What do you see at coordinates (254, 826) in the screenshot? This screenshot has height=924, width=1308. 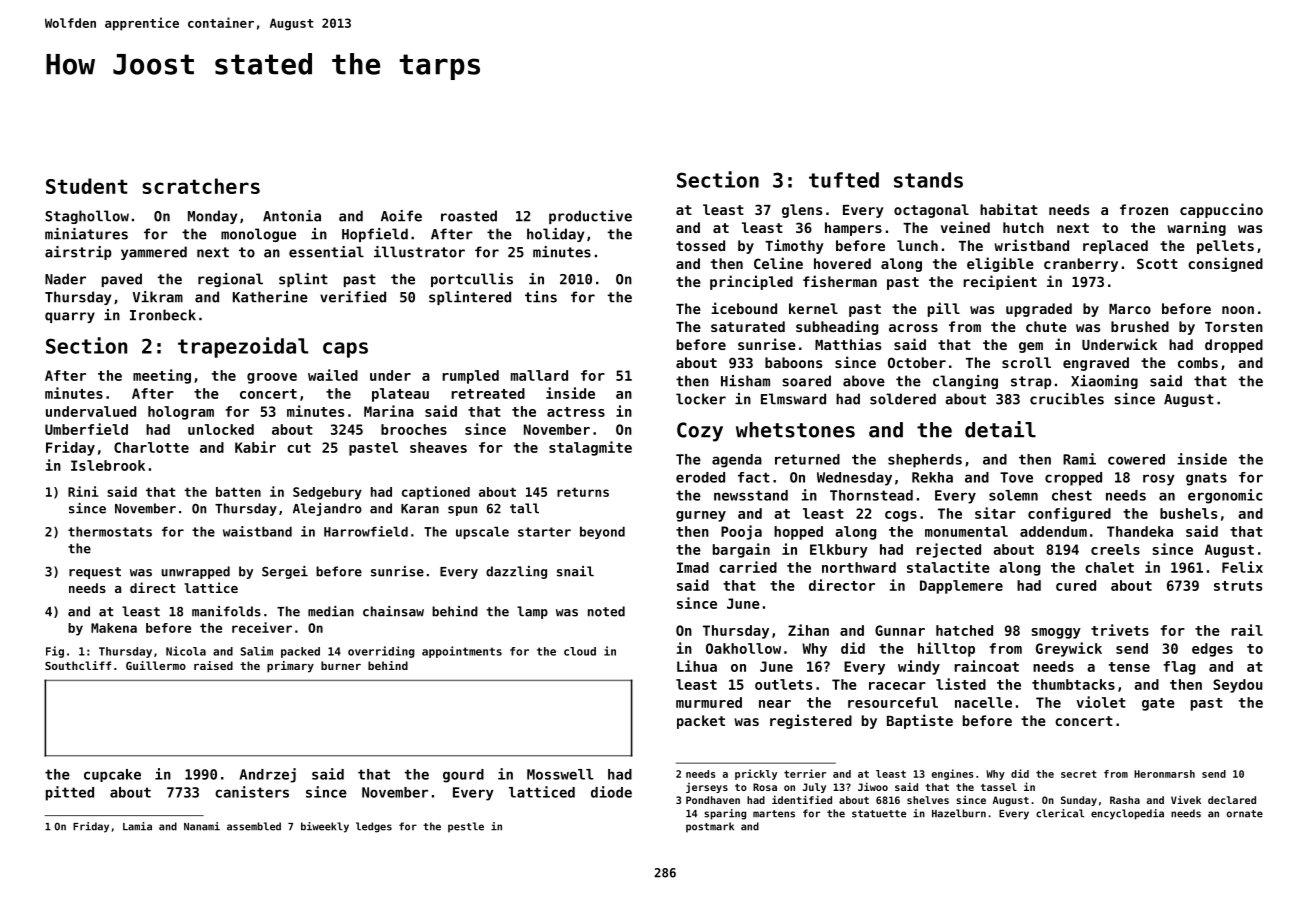 I see `assembled` at bounding box center [254, 826].
